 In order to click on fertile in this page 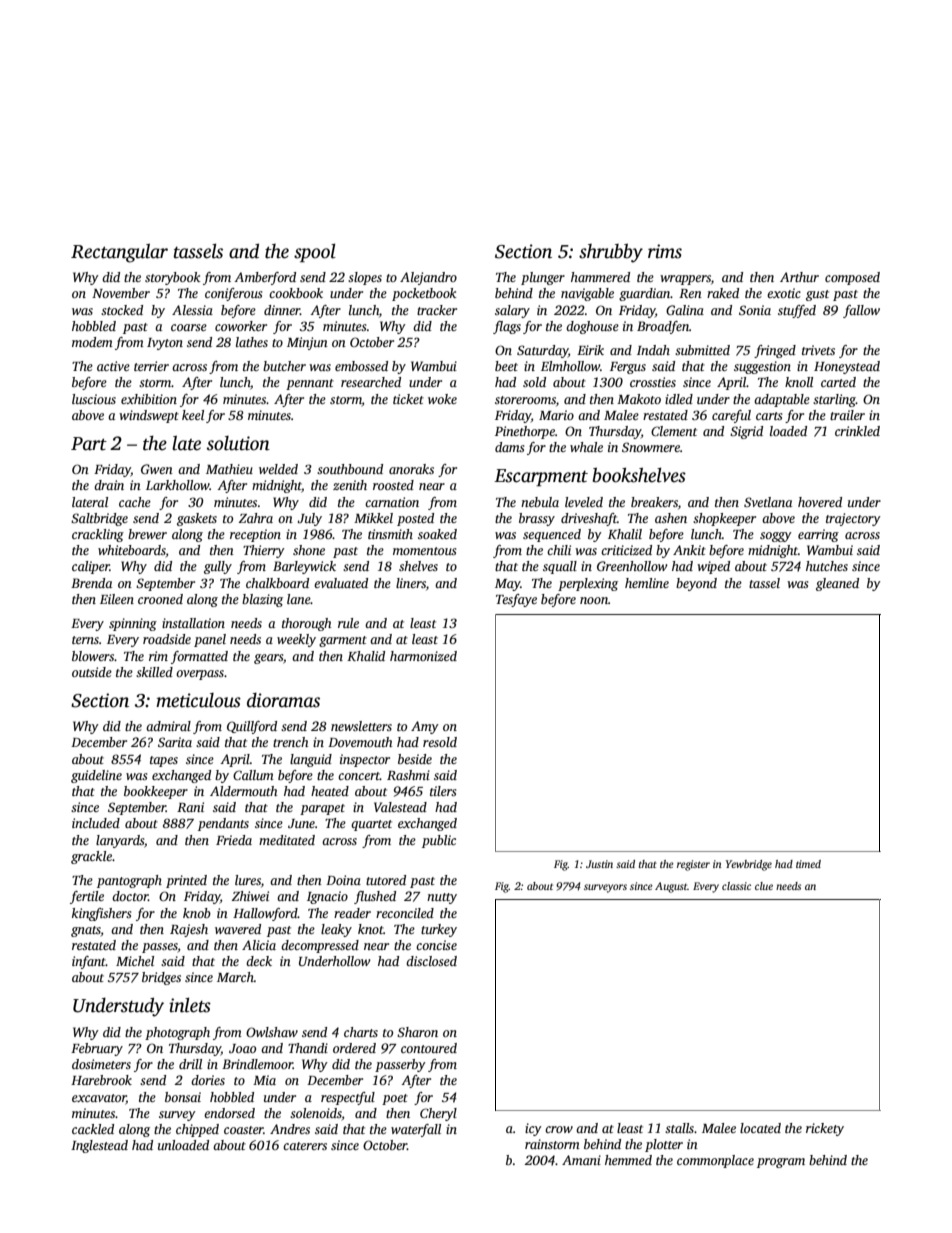, I will do `click(87, 897)`.
